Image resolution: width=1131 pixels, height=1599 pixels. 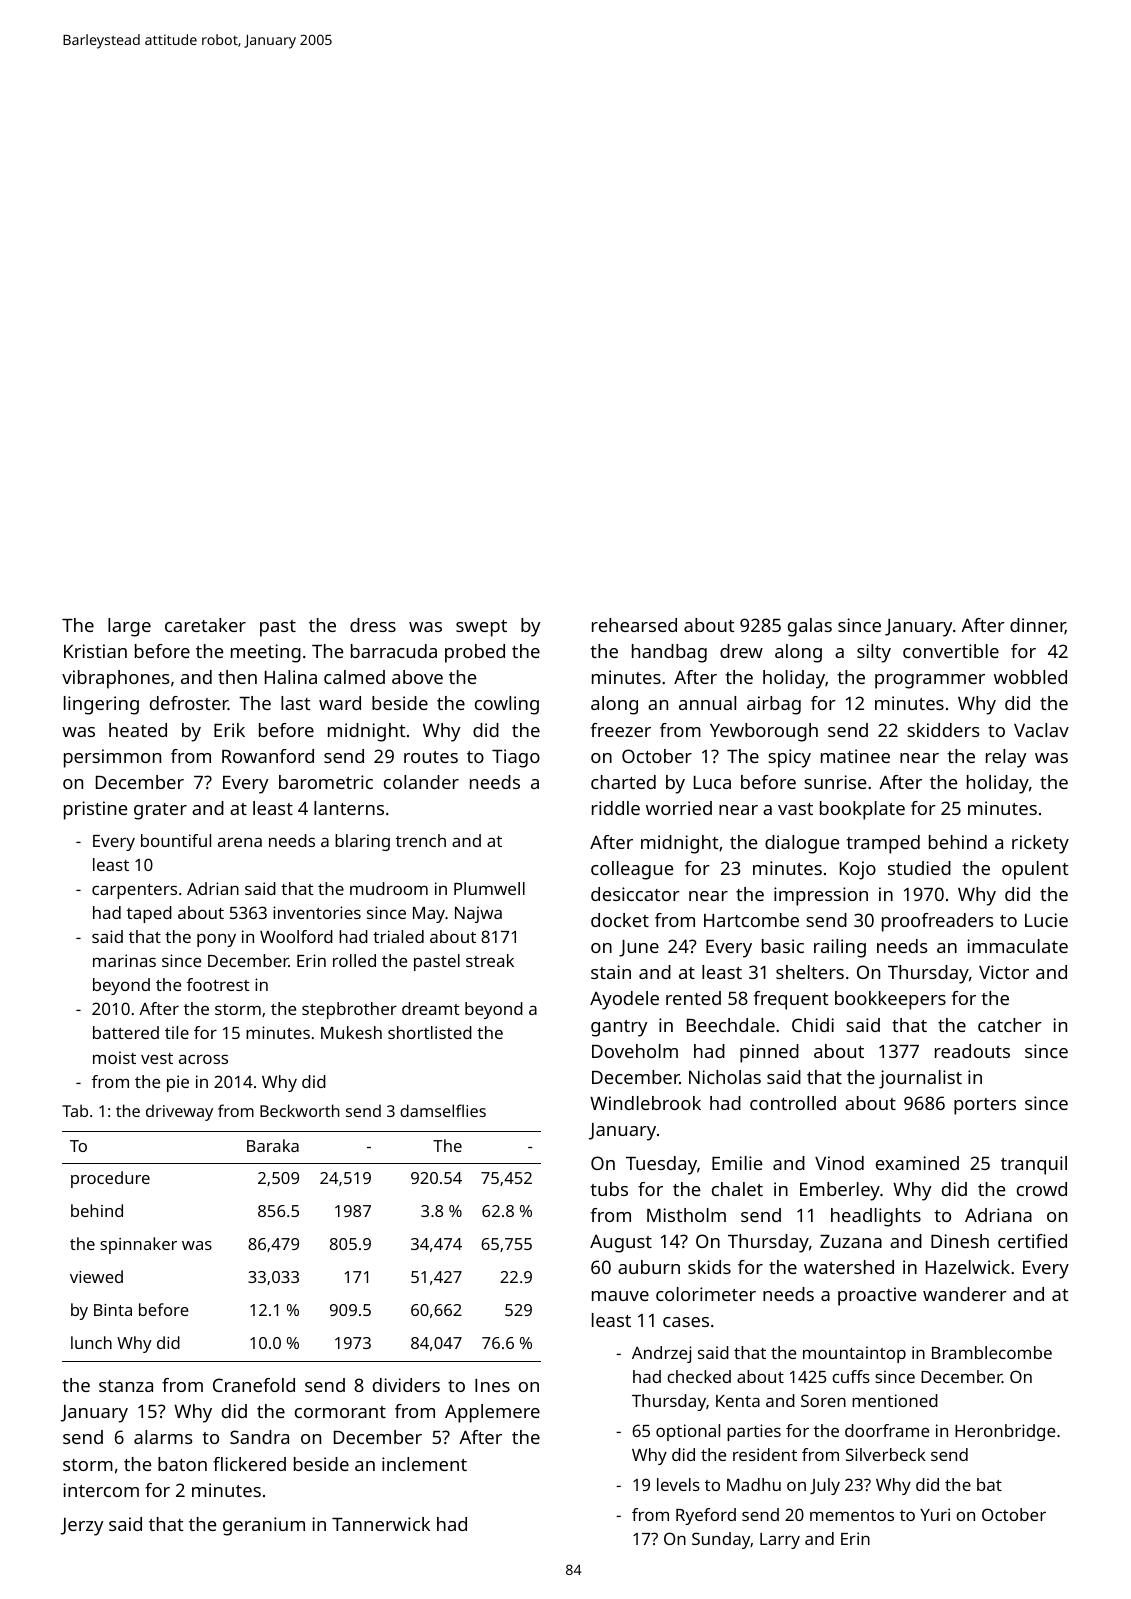 What do you see at coordinates (216, 940) in the document?
I see `pony` at bounding box center [216, 940].
